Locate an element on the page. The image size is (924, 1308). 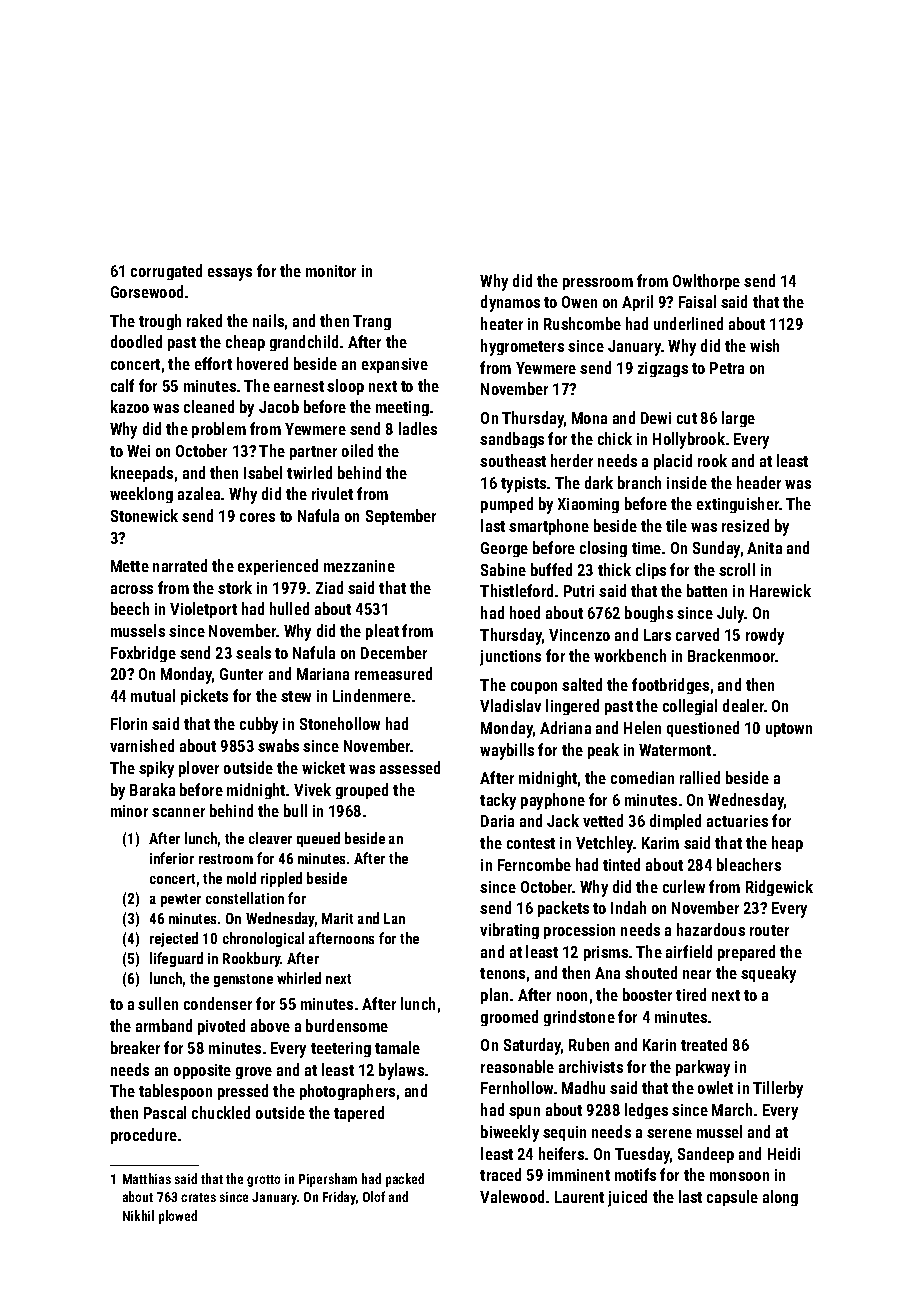
tenons is located at coordinates (502, 973).
